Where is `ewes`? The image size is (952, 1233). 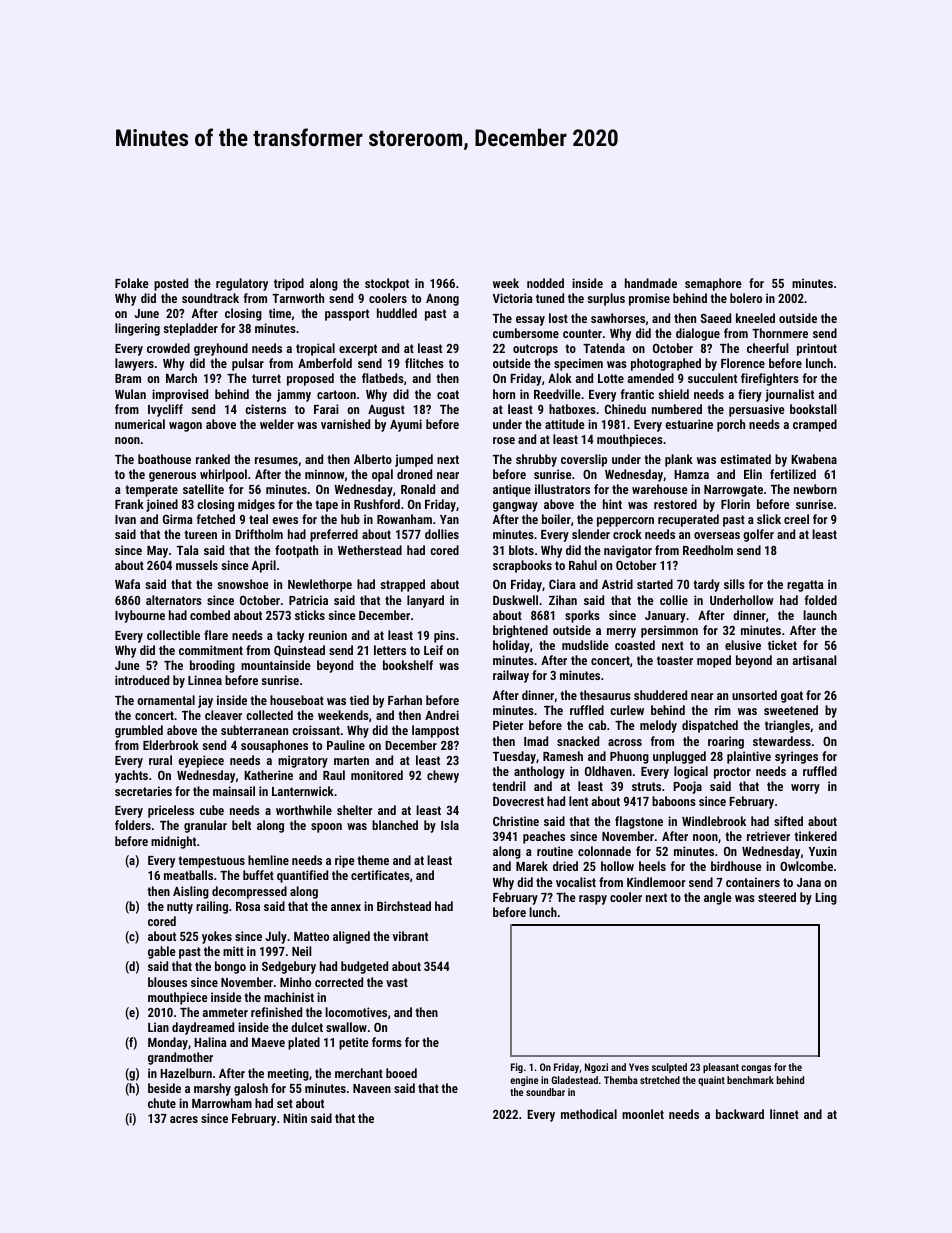 ewes is located at coordinates (285, 520).
